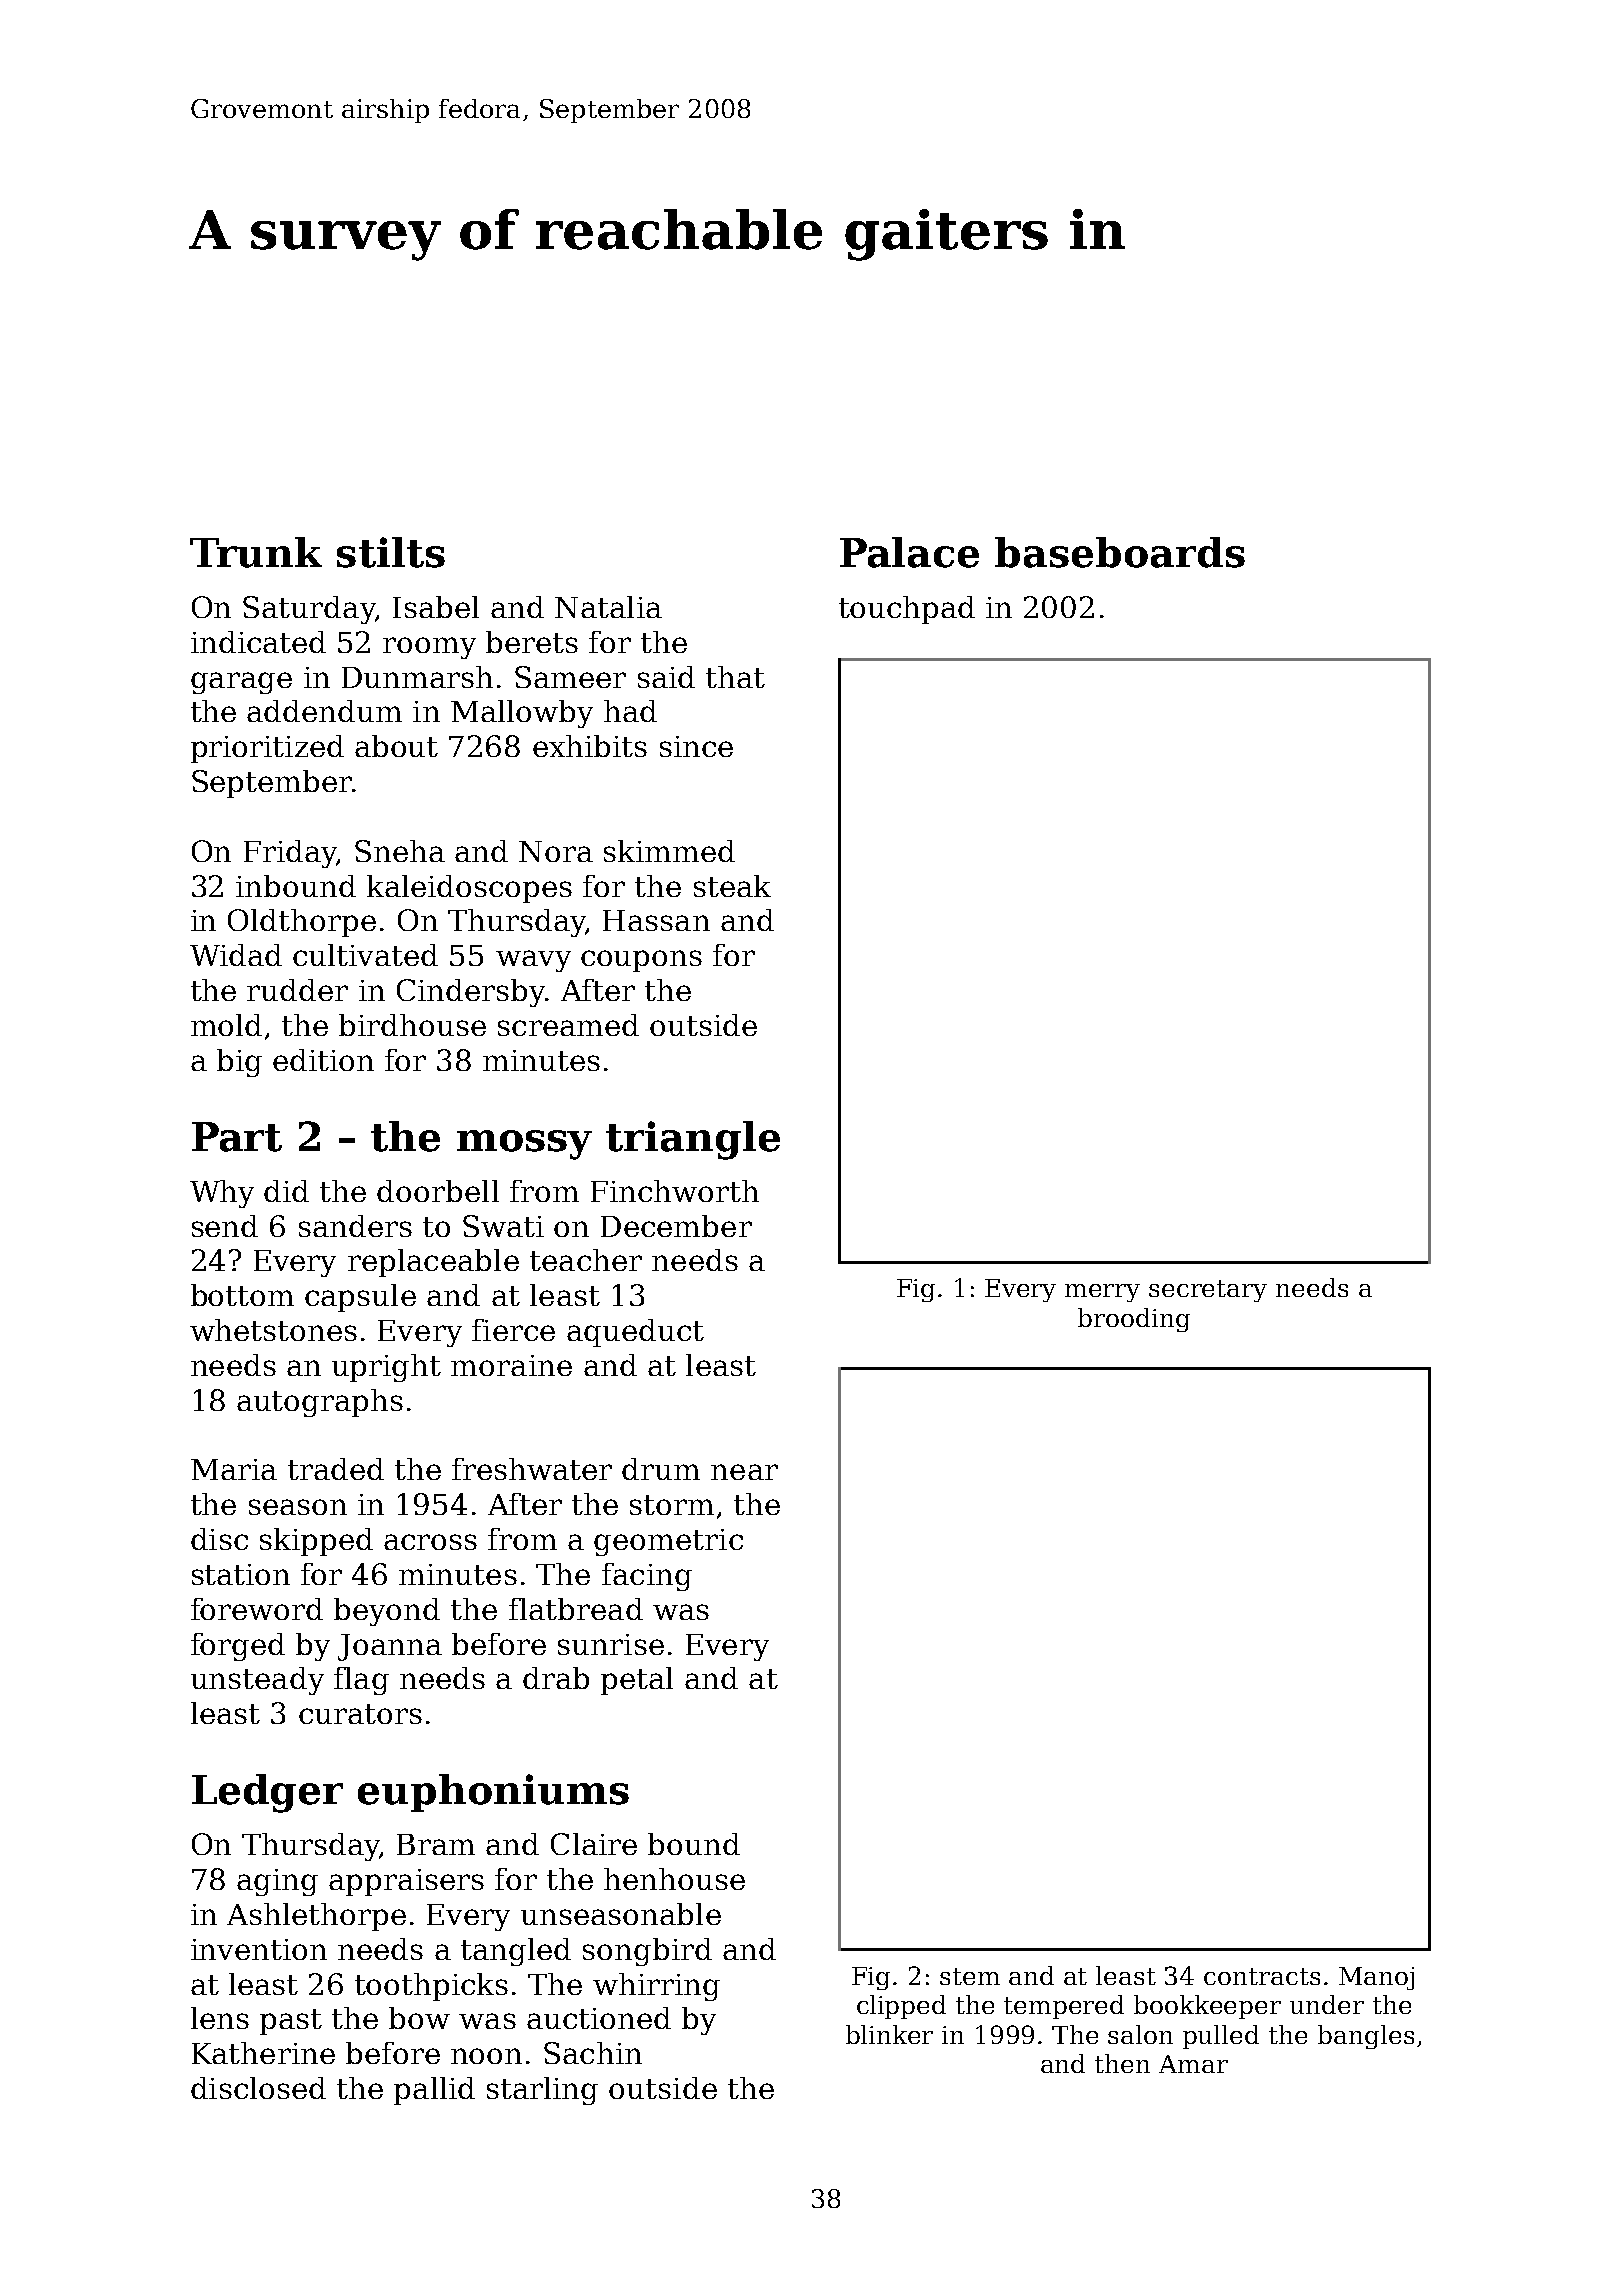  What do you see at coordinates (970, 1976) in the page?
I see `stem` at bounding box center [970, 1976].
